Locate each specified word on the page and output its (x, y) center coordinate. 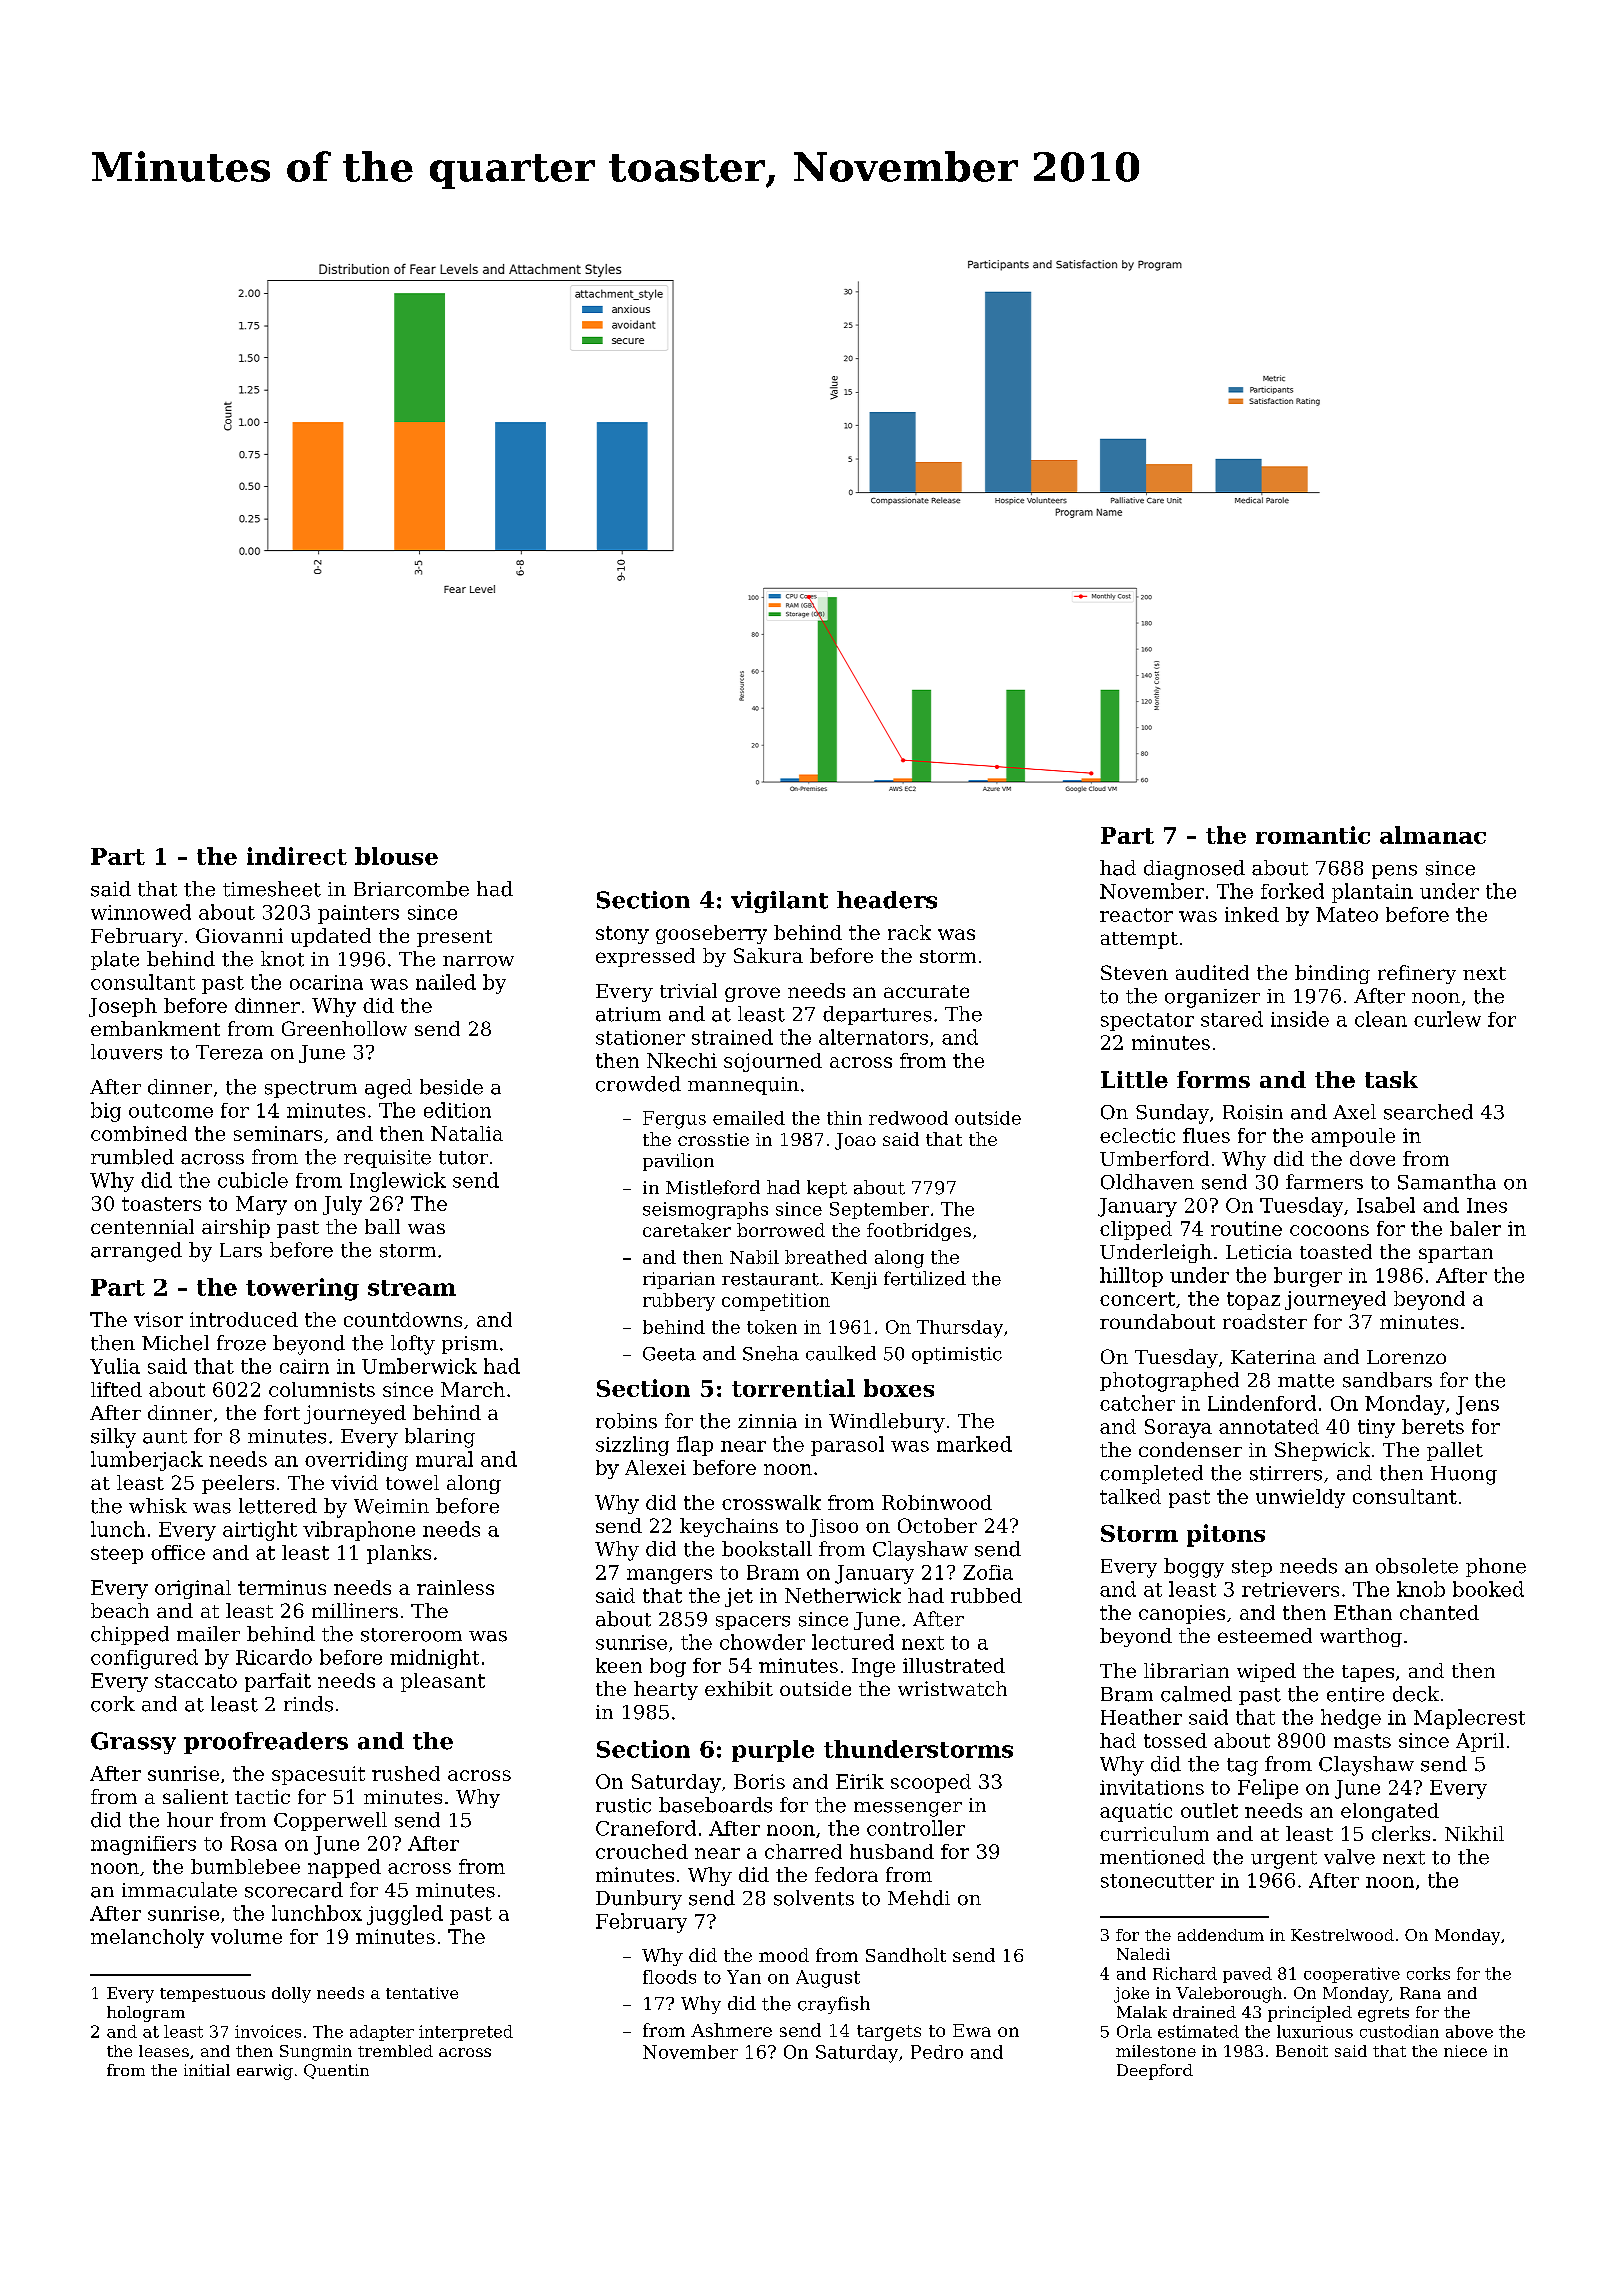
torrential (793, 1388)
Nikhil (1474, 1833)
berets (1433, 1426)
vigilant (779, 902)
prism (470, 1345)
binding (1332, 974)
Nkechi (682, 1060)
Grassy (133, 1743)
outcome (171, 1111)
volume (246, 1936)
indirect (297, 856)
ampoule (1353, 1137)
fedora (846, 1874)
